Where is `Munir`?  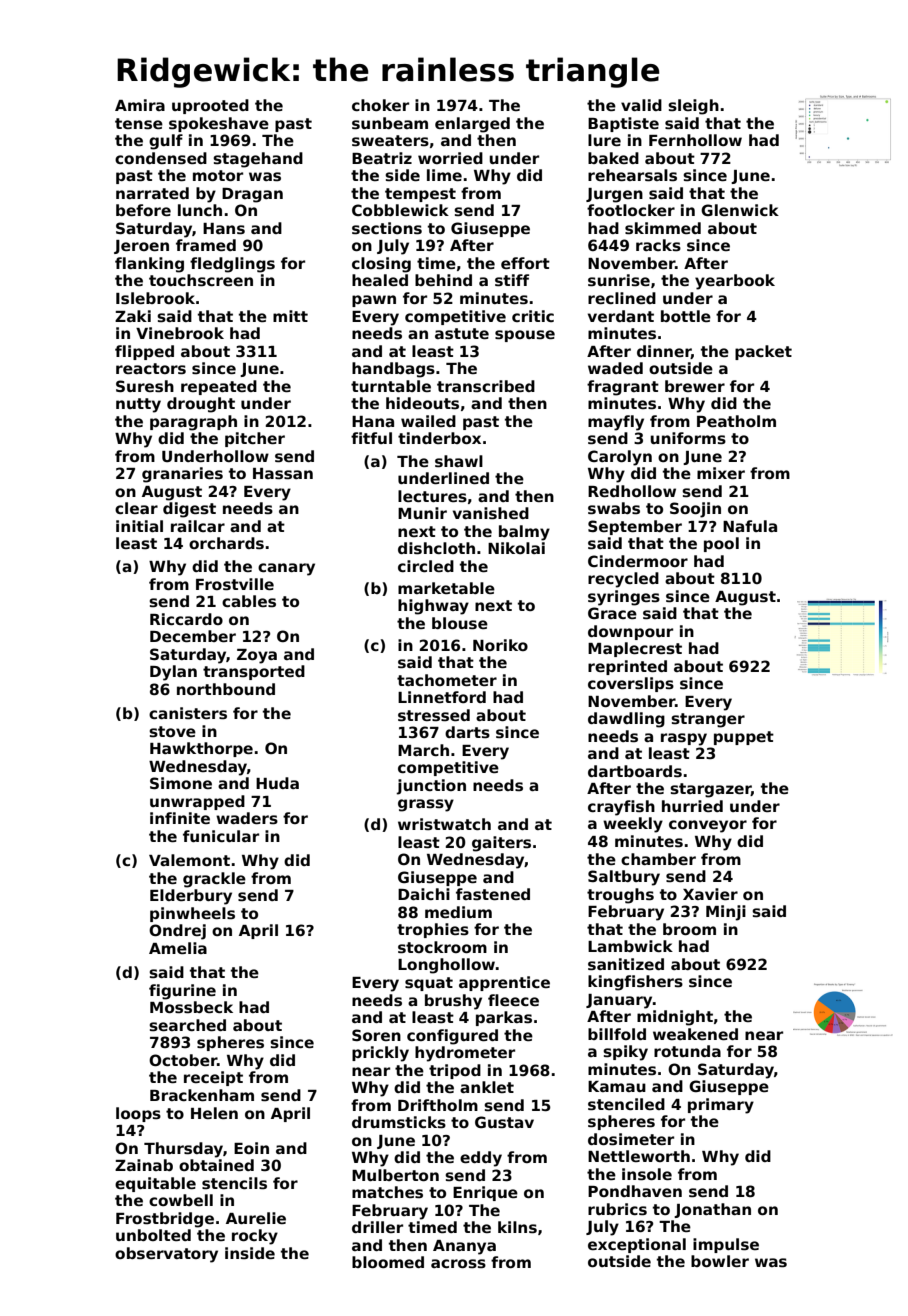
Munir is located at coordinates (422, 513).
